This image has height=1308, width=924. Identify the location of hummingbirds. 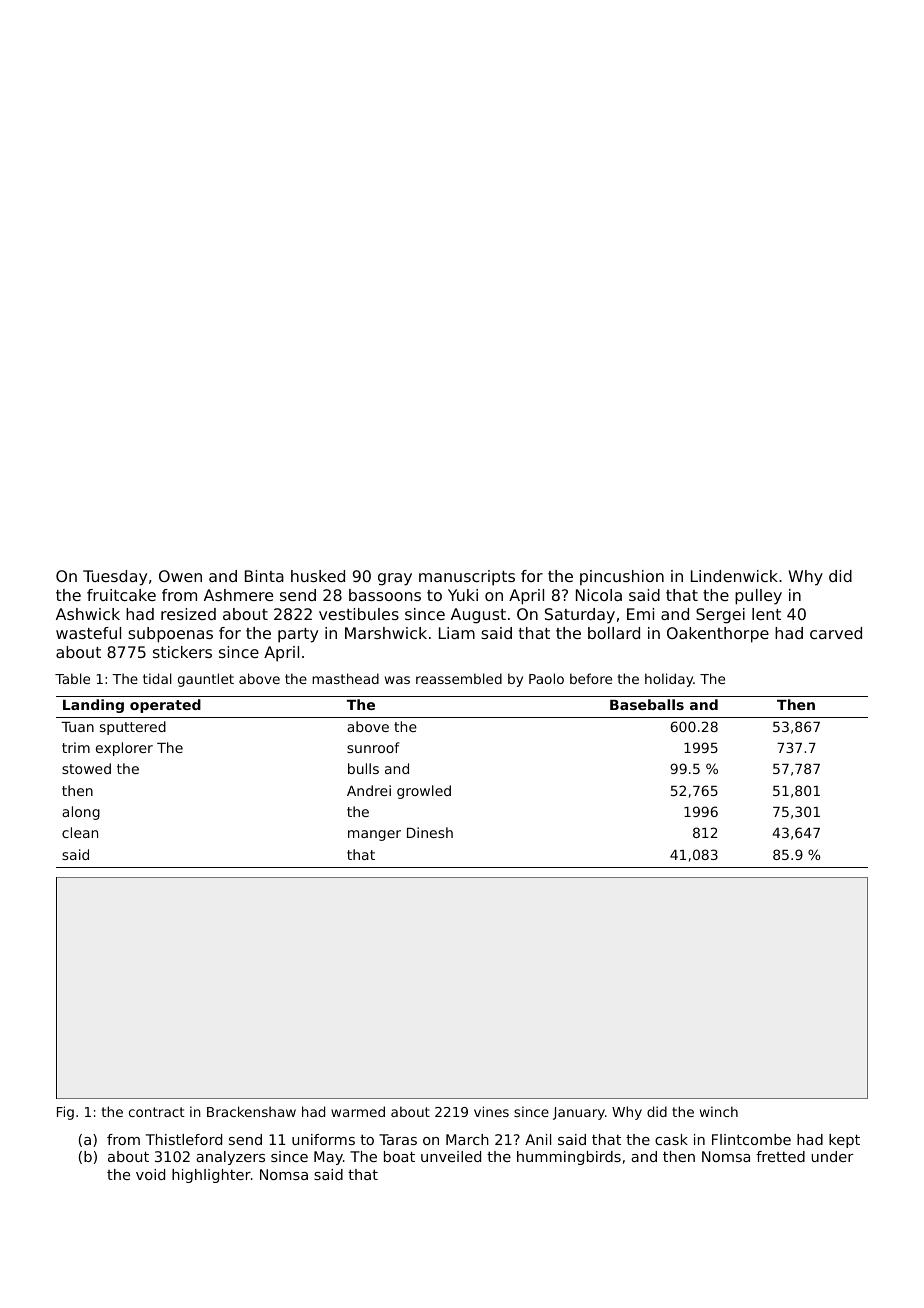
(569, 1158).
